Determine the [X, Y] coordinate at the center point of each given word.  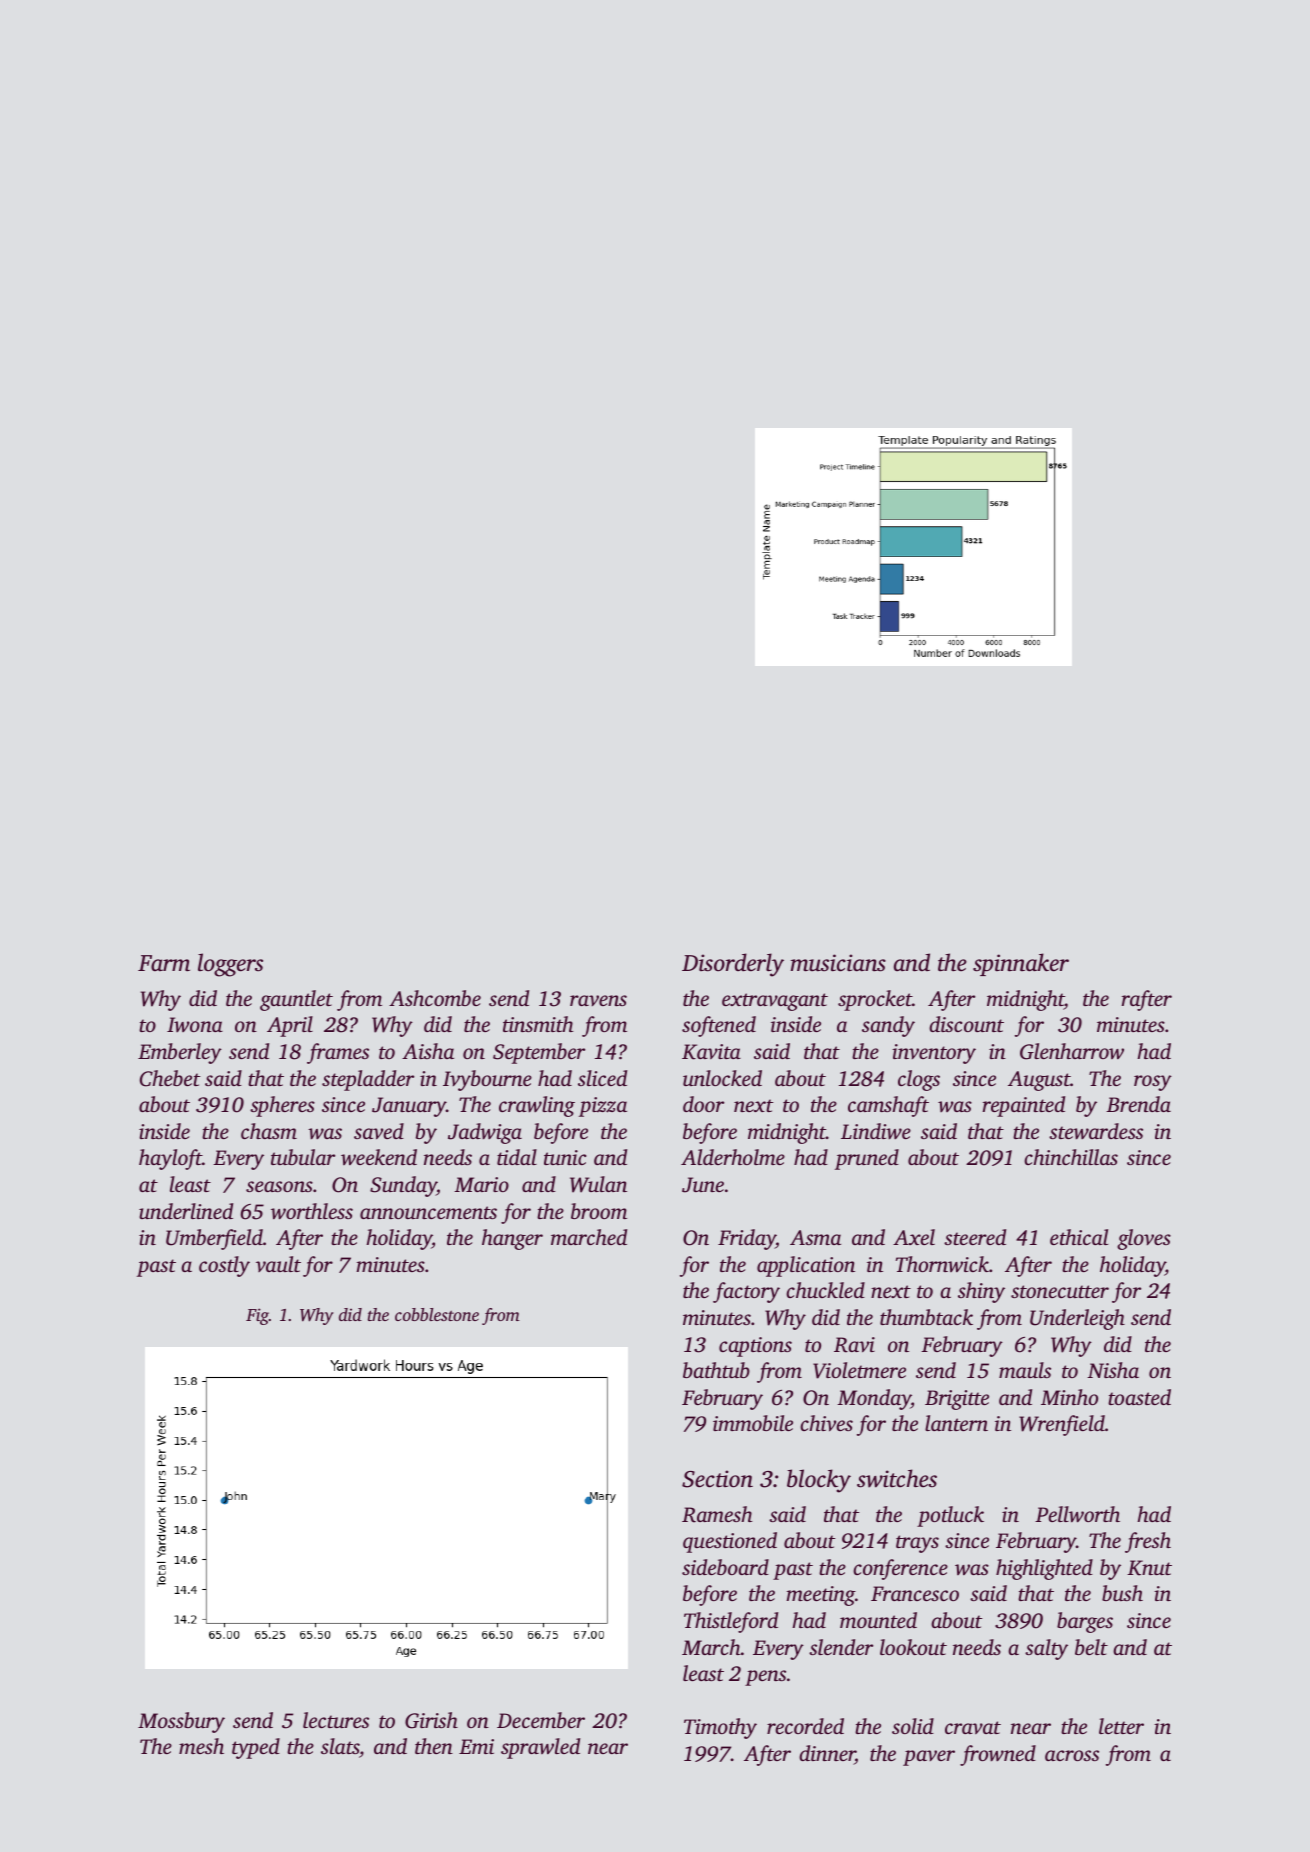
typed [256, 1748]
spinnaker [1021, 964]
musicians [838, 963]
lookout [913, 1647]
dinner [827, 1754]
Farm [164, 963]
